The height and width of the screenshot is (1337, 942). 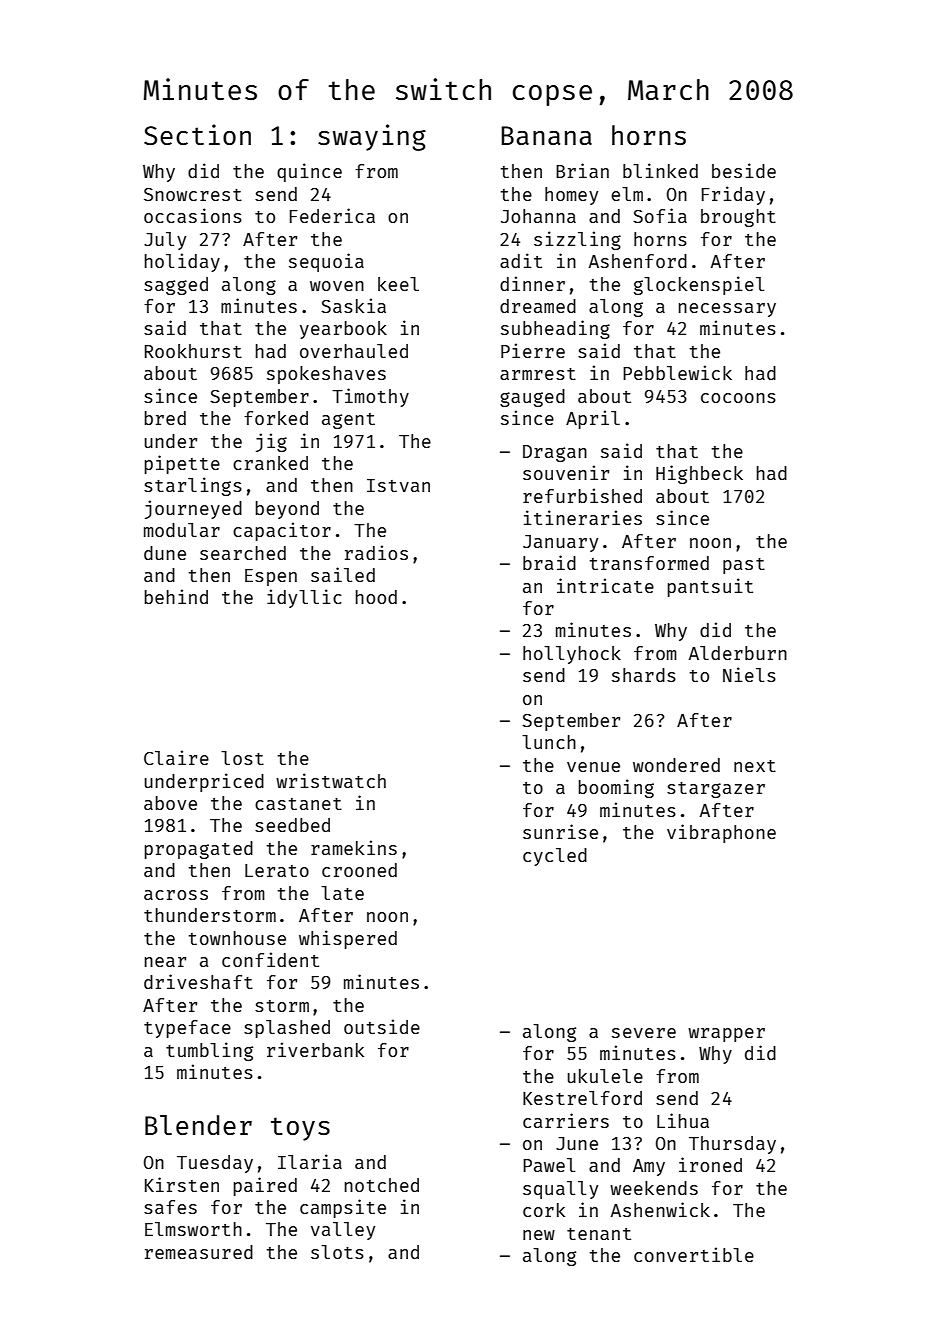 I want to click on Johanna, so click(x=538, y=216).
